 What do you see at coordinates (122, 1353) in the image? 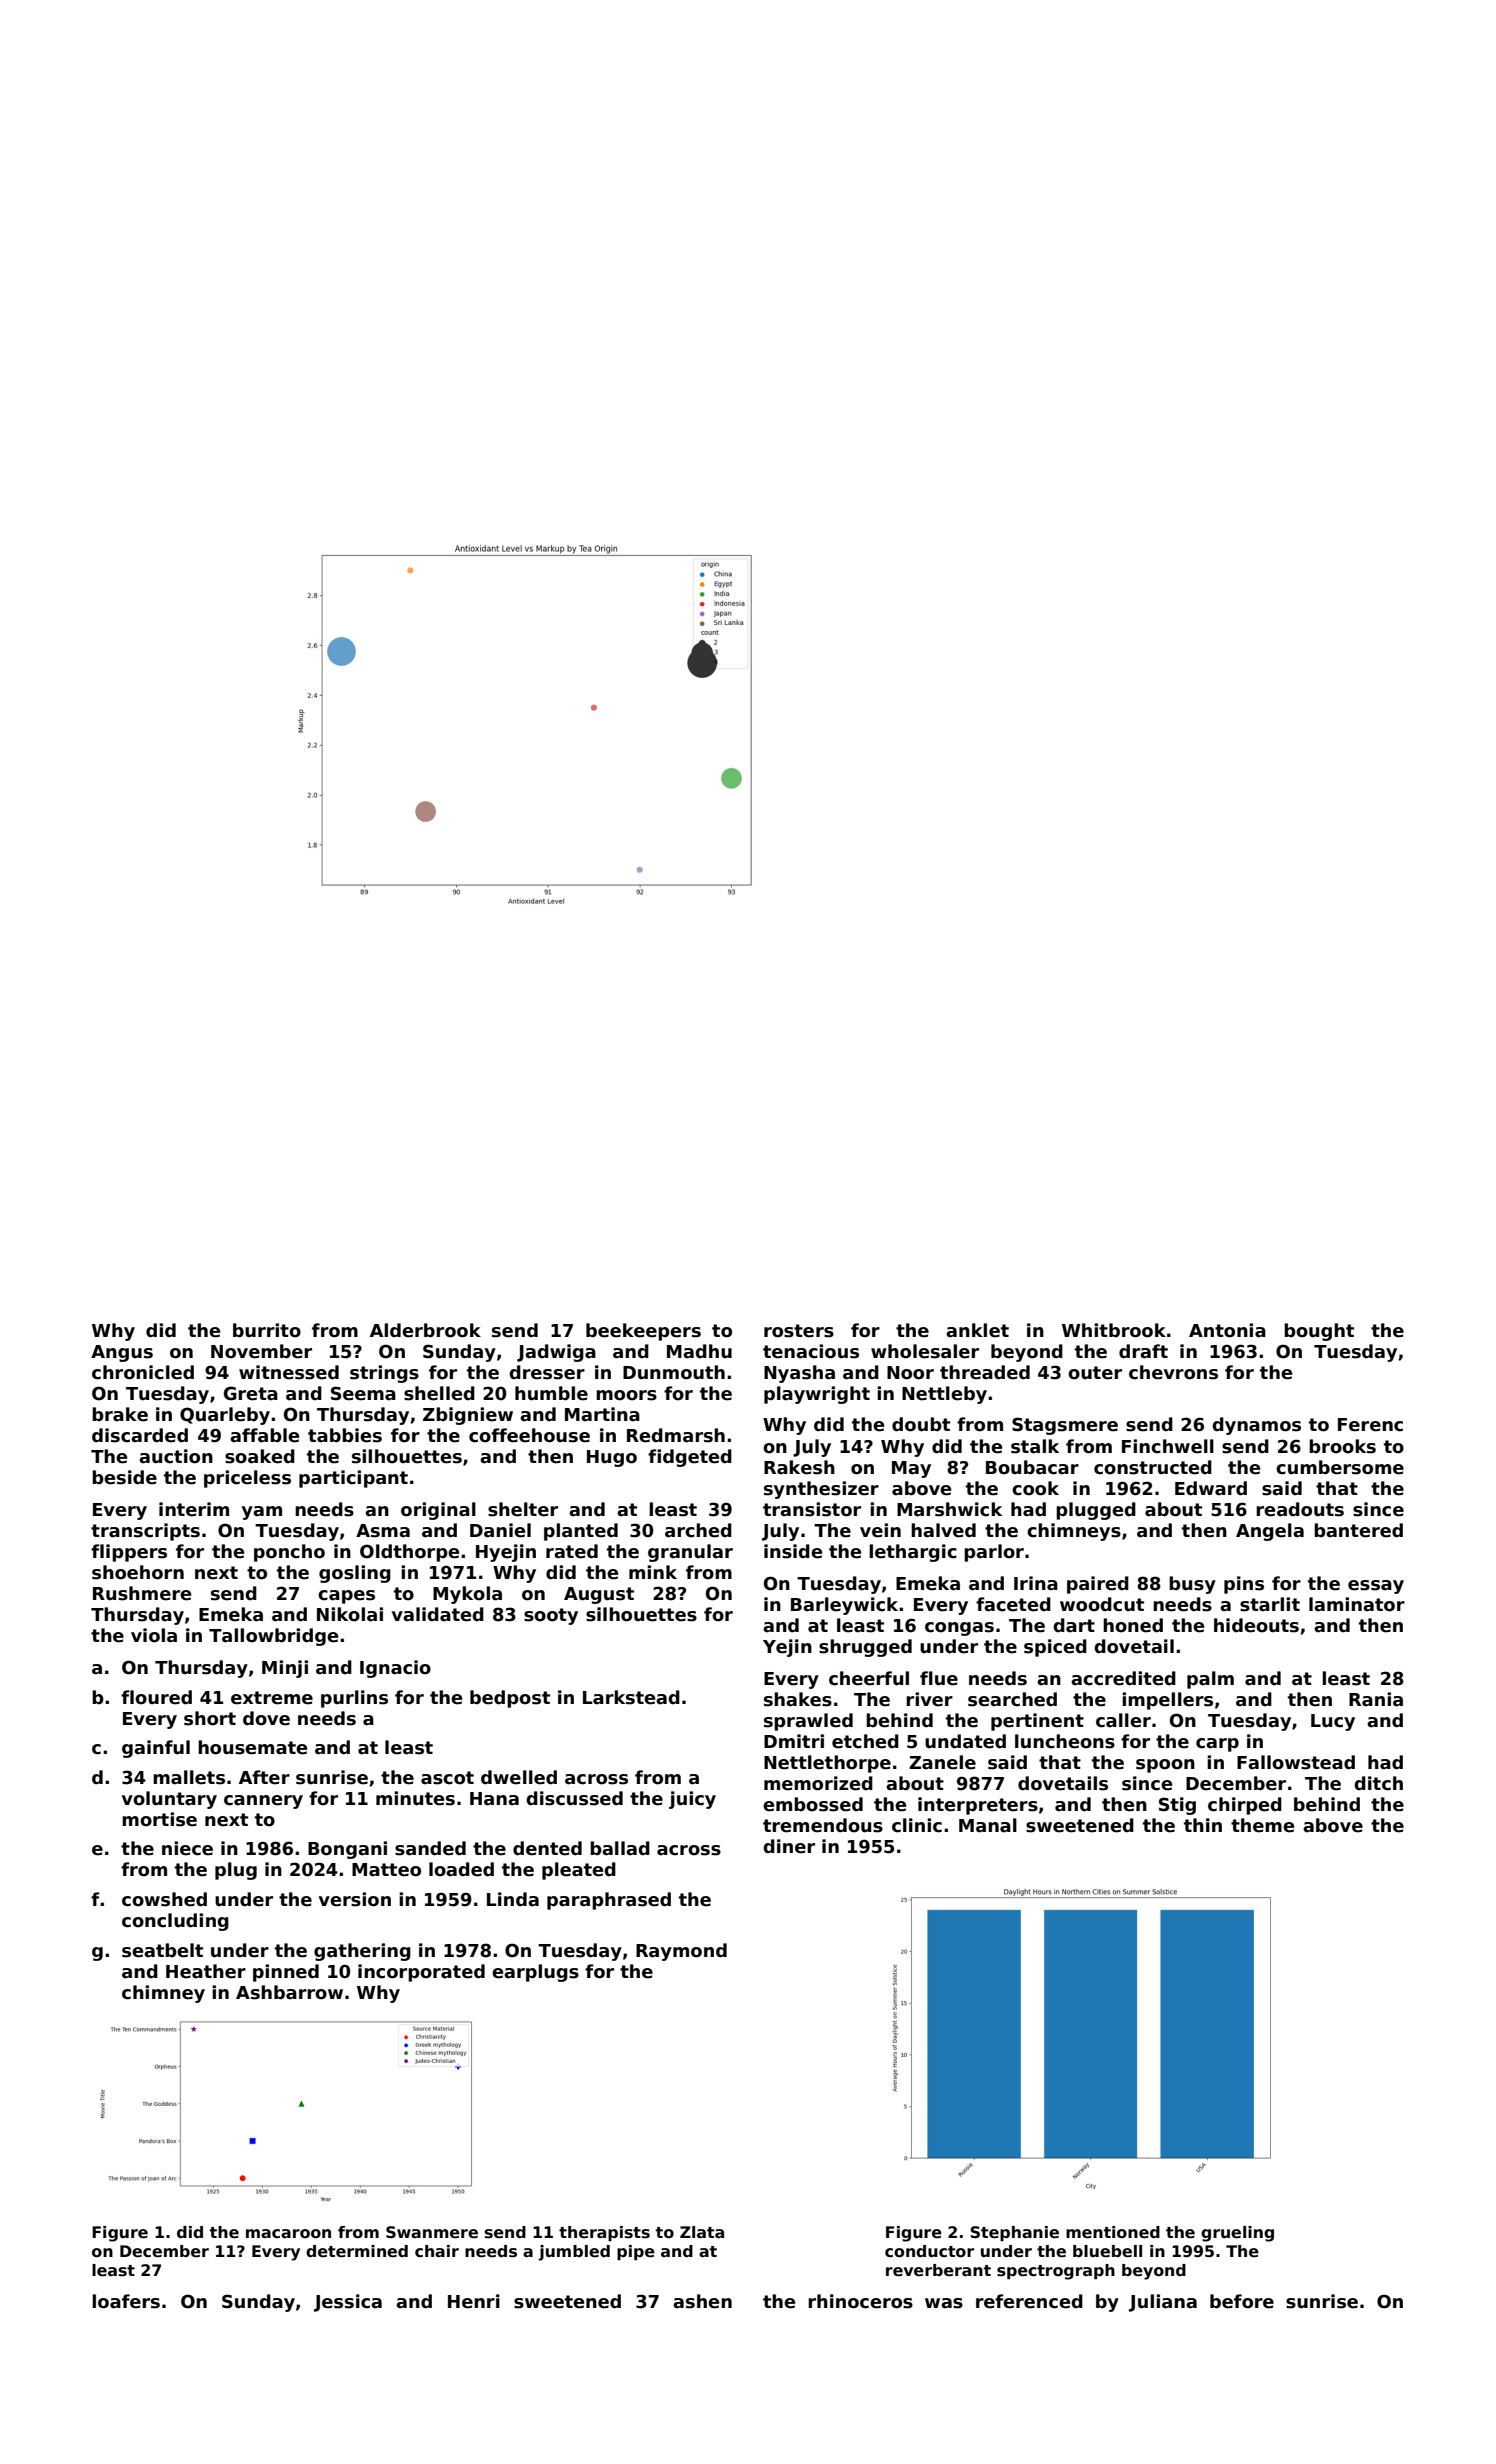
I see `Angus` at bounding box center [122, 1353].
